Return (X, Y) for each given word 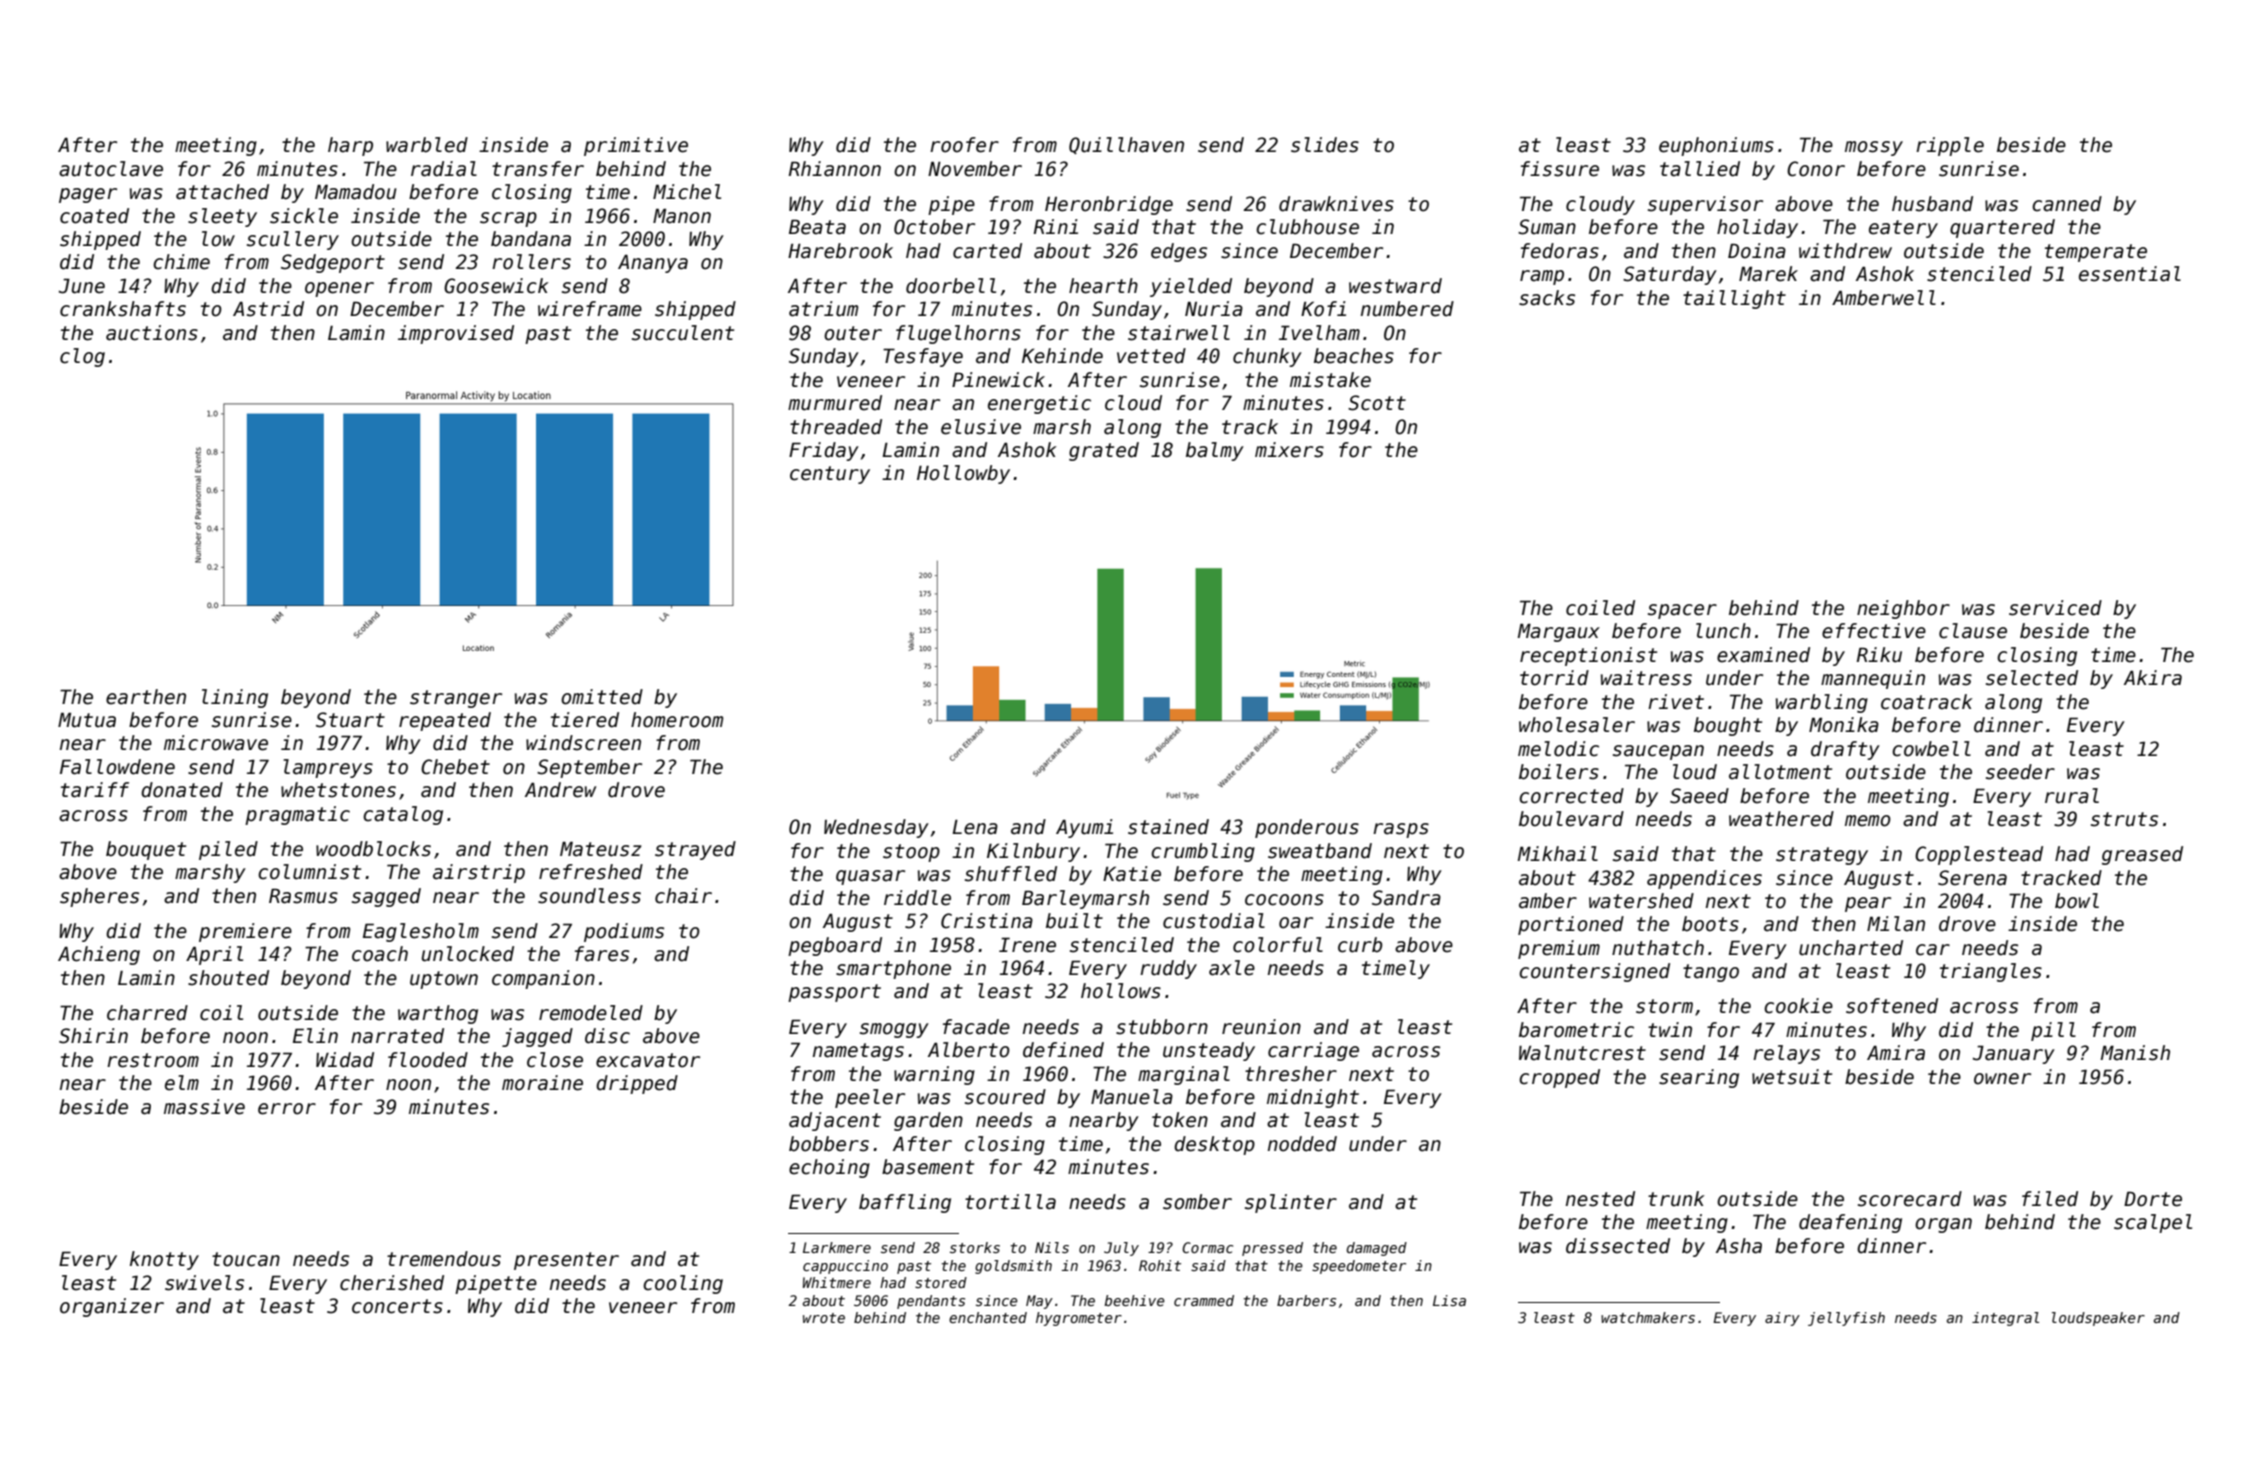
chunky (1267, 357)
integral (2005, 1319)
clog (82, 357)
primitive (636, 146)
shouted (228, 978)
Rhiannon (835, 169)
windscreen (583, 743)
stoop (911, 853)
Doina (1757, 251)
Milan (1896, 924)
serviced (2055, 608)
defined (1063, 1050)
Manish (2135, 1053)
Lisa (1449, 1300)
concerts (397, 1306)
